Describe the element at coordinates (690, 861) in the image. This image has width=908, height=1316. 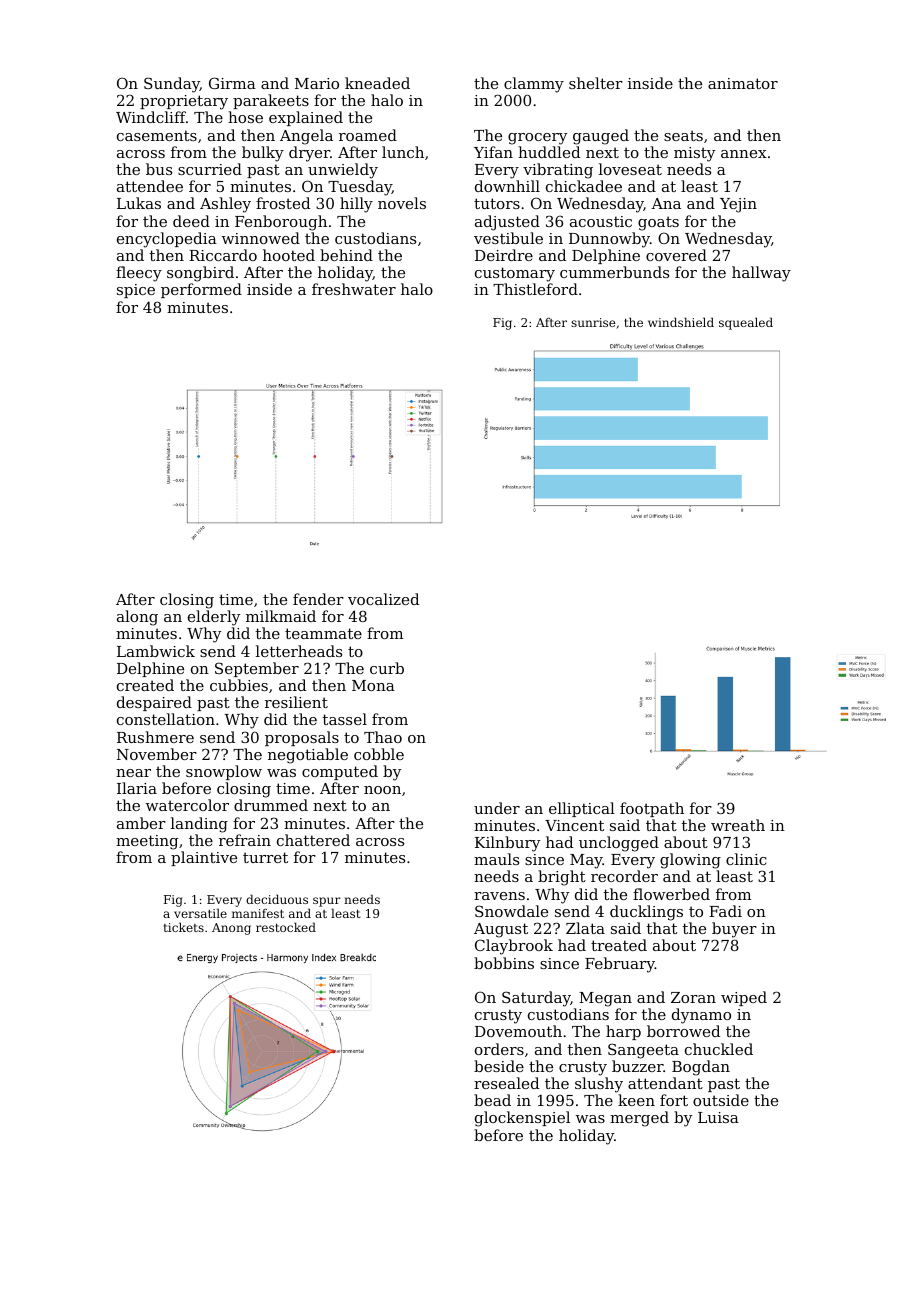
I see `glowing` at that location.
